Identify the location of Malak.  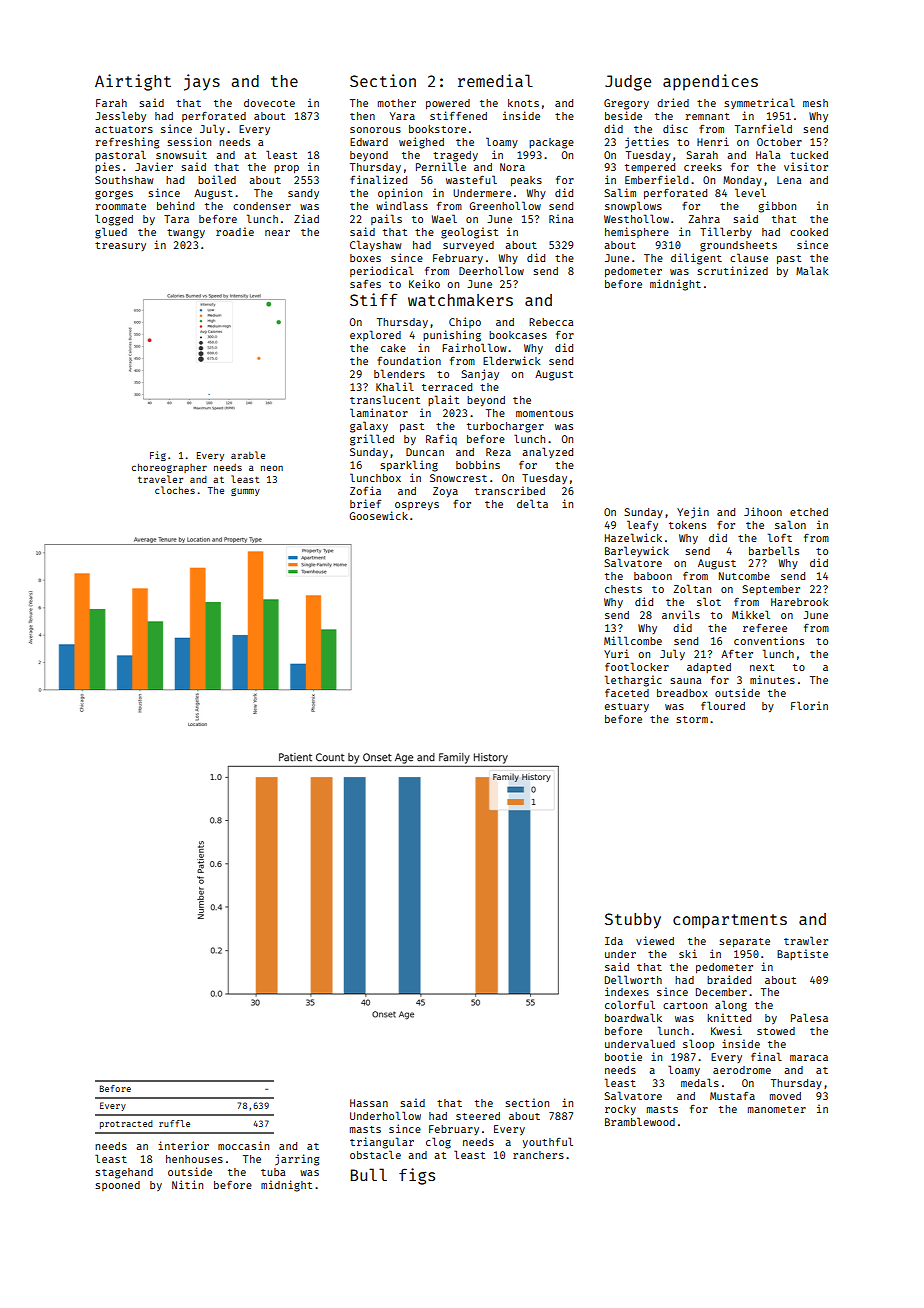
(812, 270).
